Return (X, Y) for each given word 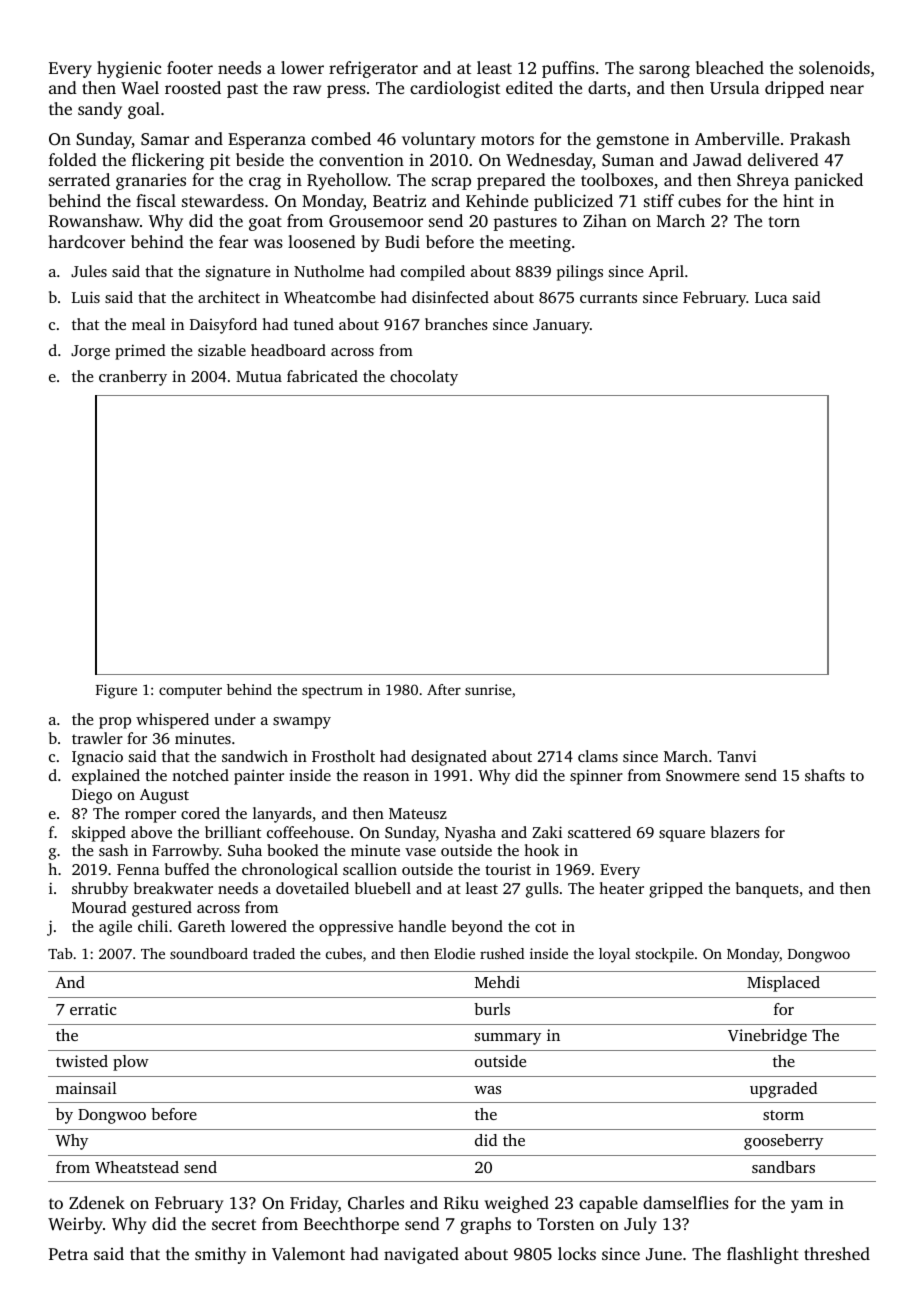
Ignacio (97, 758)
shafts (825, 775)
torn (784, 221)
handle (422, 926)
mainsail (86, 1088)
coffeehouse (308, 832)
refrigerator (373, 69)
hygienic (129, 69)
